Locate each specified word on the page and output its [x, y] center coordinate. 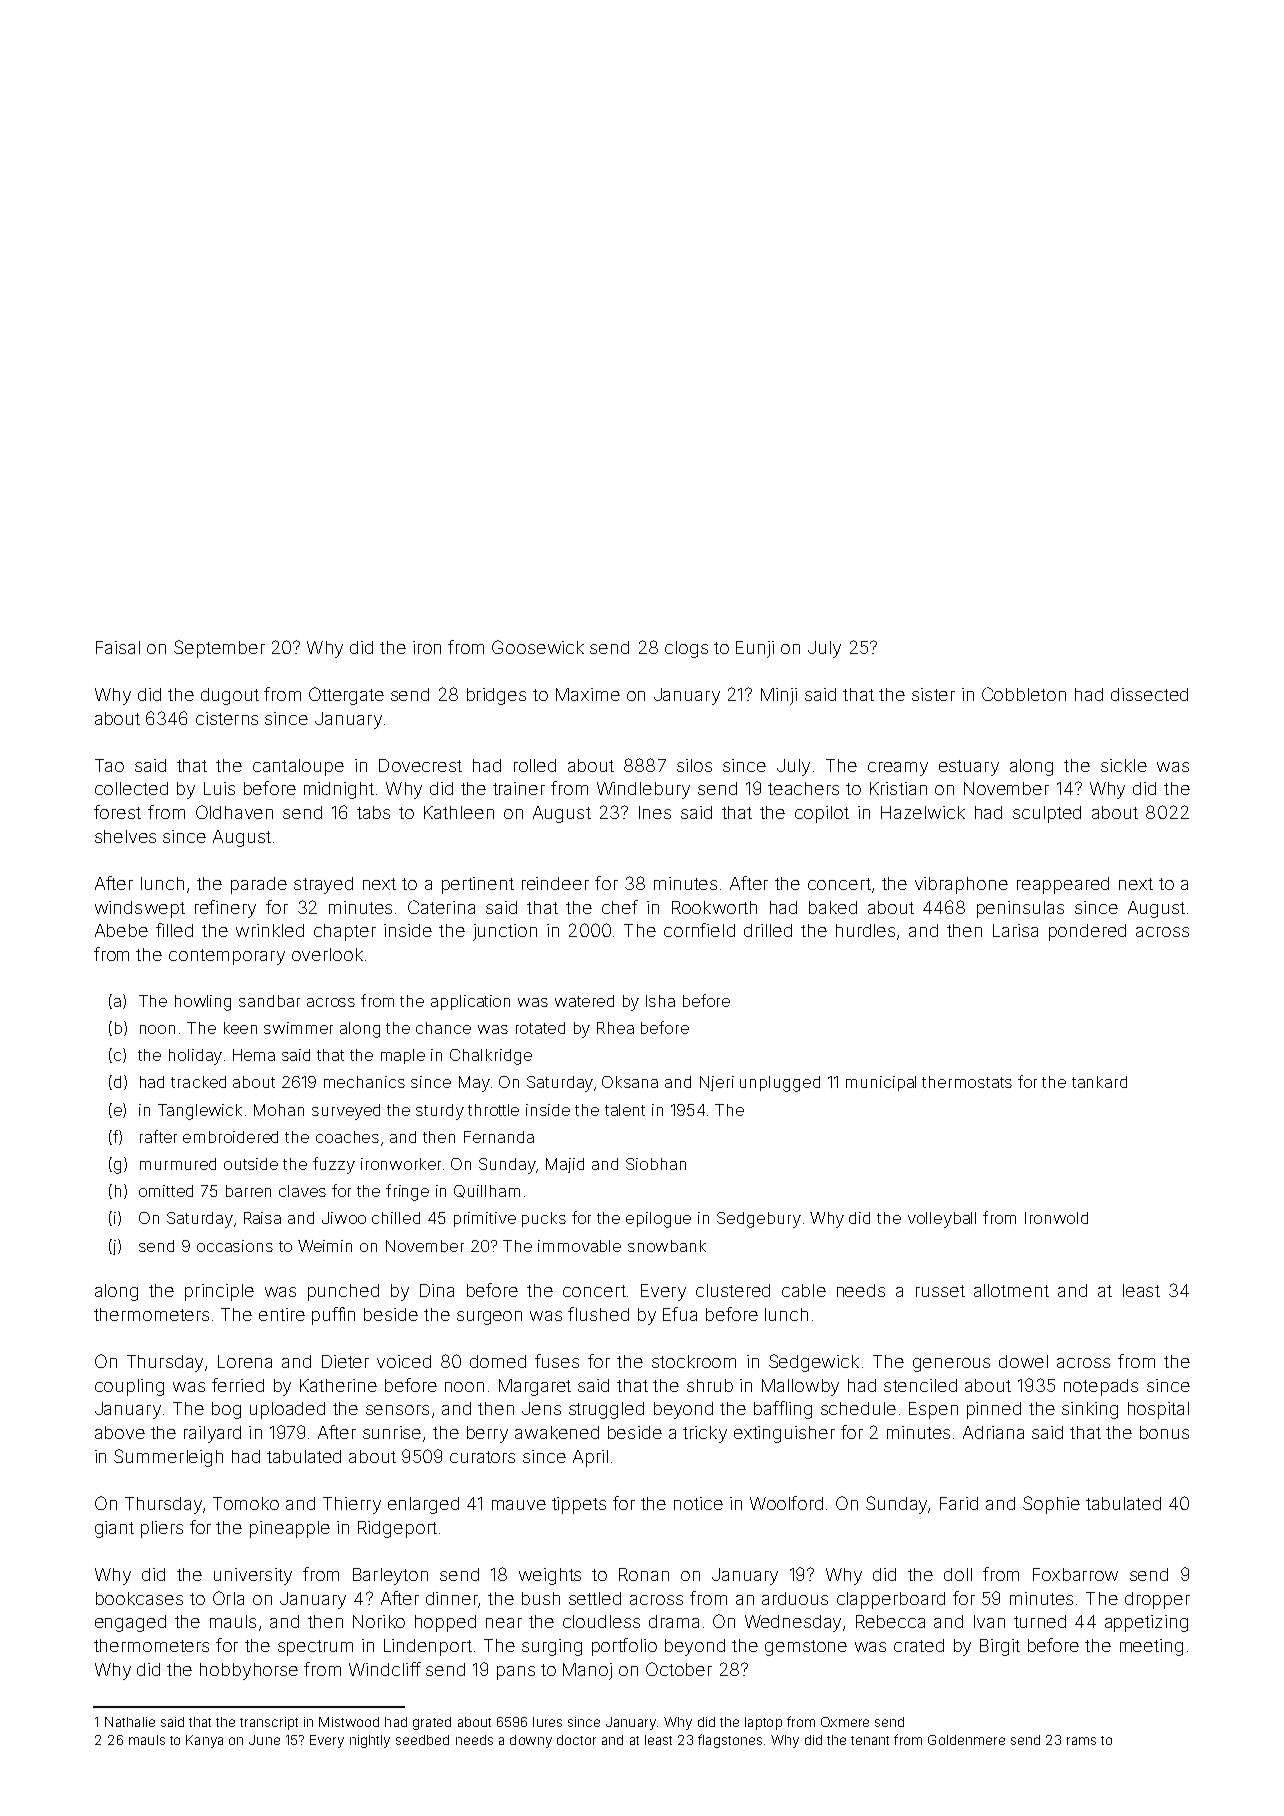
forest [117, 812]
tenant [870, 1740]
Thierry [352, 1505]
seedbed [422, 1740]
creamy [898, 769]
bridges [496, 696]
